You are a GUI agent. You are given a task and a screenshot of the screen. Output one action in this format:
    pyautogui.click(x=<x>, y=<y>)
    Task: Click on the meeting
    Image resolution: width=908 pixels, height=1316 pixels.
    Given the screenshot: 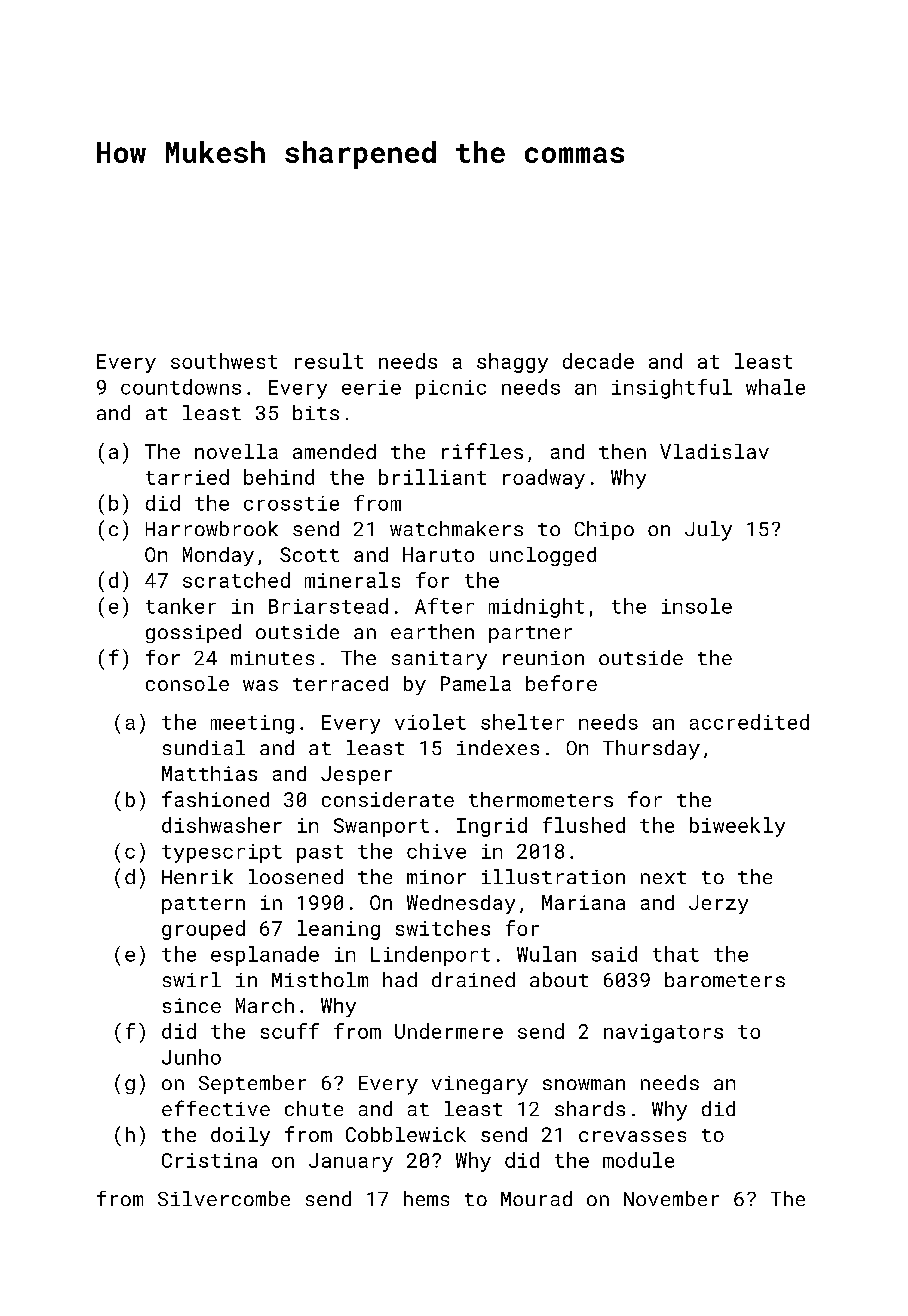 What is the action you would take?
    pyautogui.click(x=252, y=724)
